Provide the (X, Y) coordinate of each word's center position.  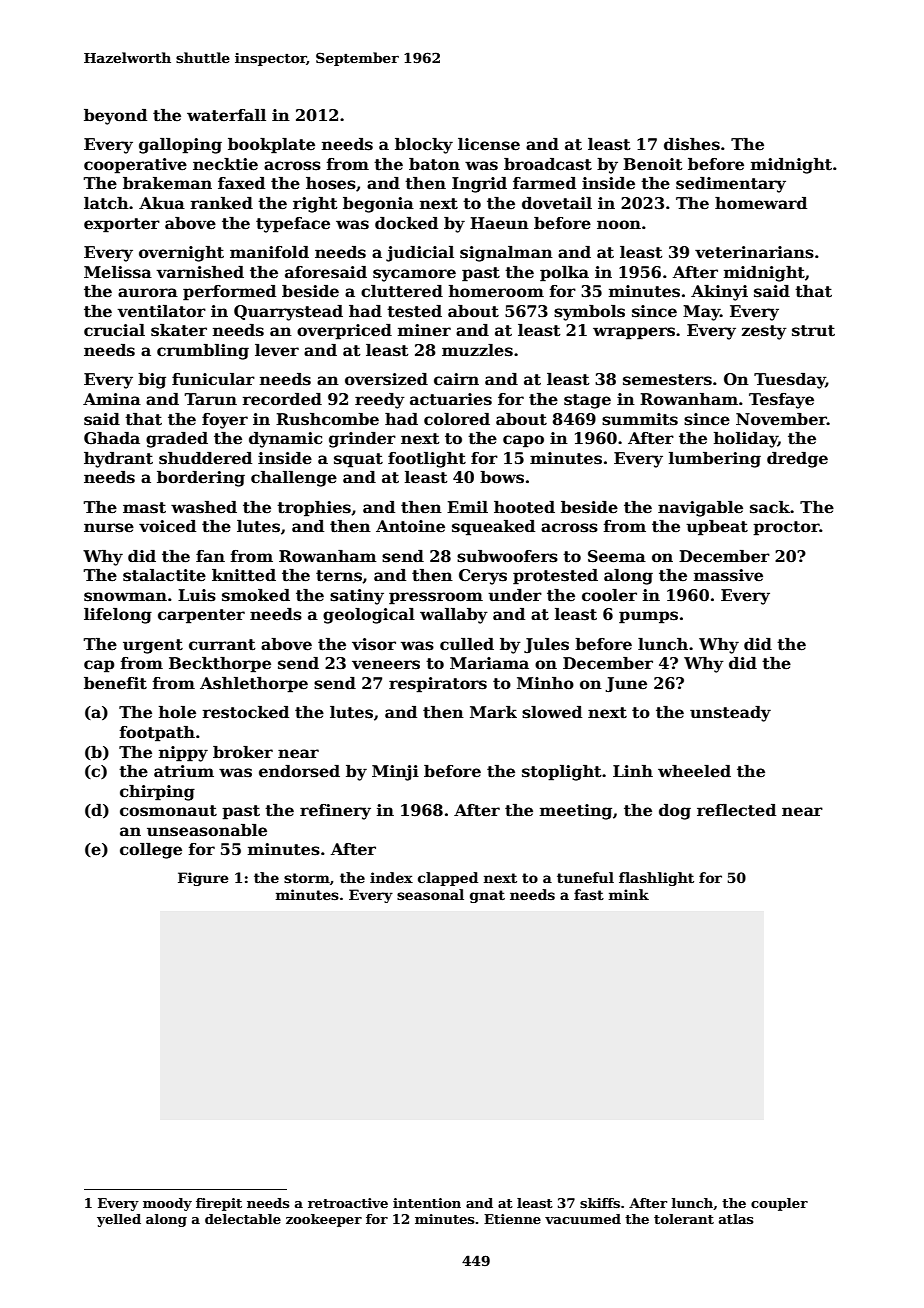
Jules (546, 645)
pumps (648, 617)
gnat (487, 896)
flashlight (656, 879)
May (701, 313)
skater (179, 330)
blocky (424, 146)
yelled (119, 1220)
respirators (438, 685)
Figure (203, 879)
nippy (183, 754)
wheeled (694, 771)
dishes (692, 144)
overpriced (344, 332)
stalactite (164, 575)
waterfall (226, 115)
